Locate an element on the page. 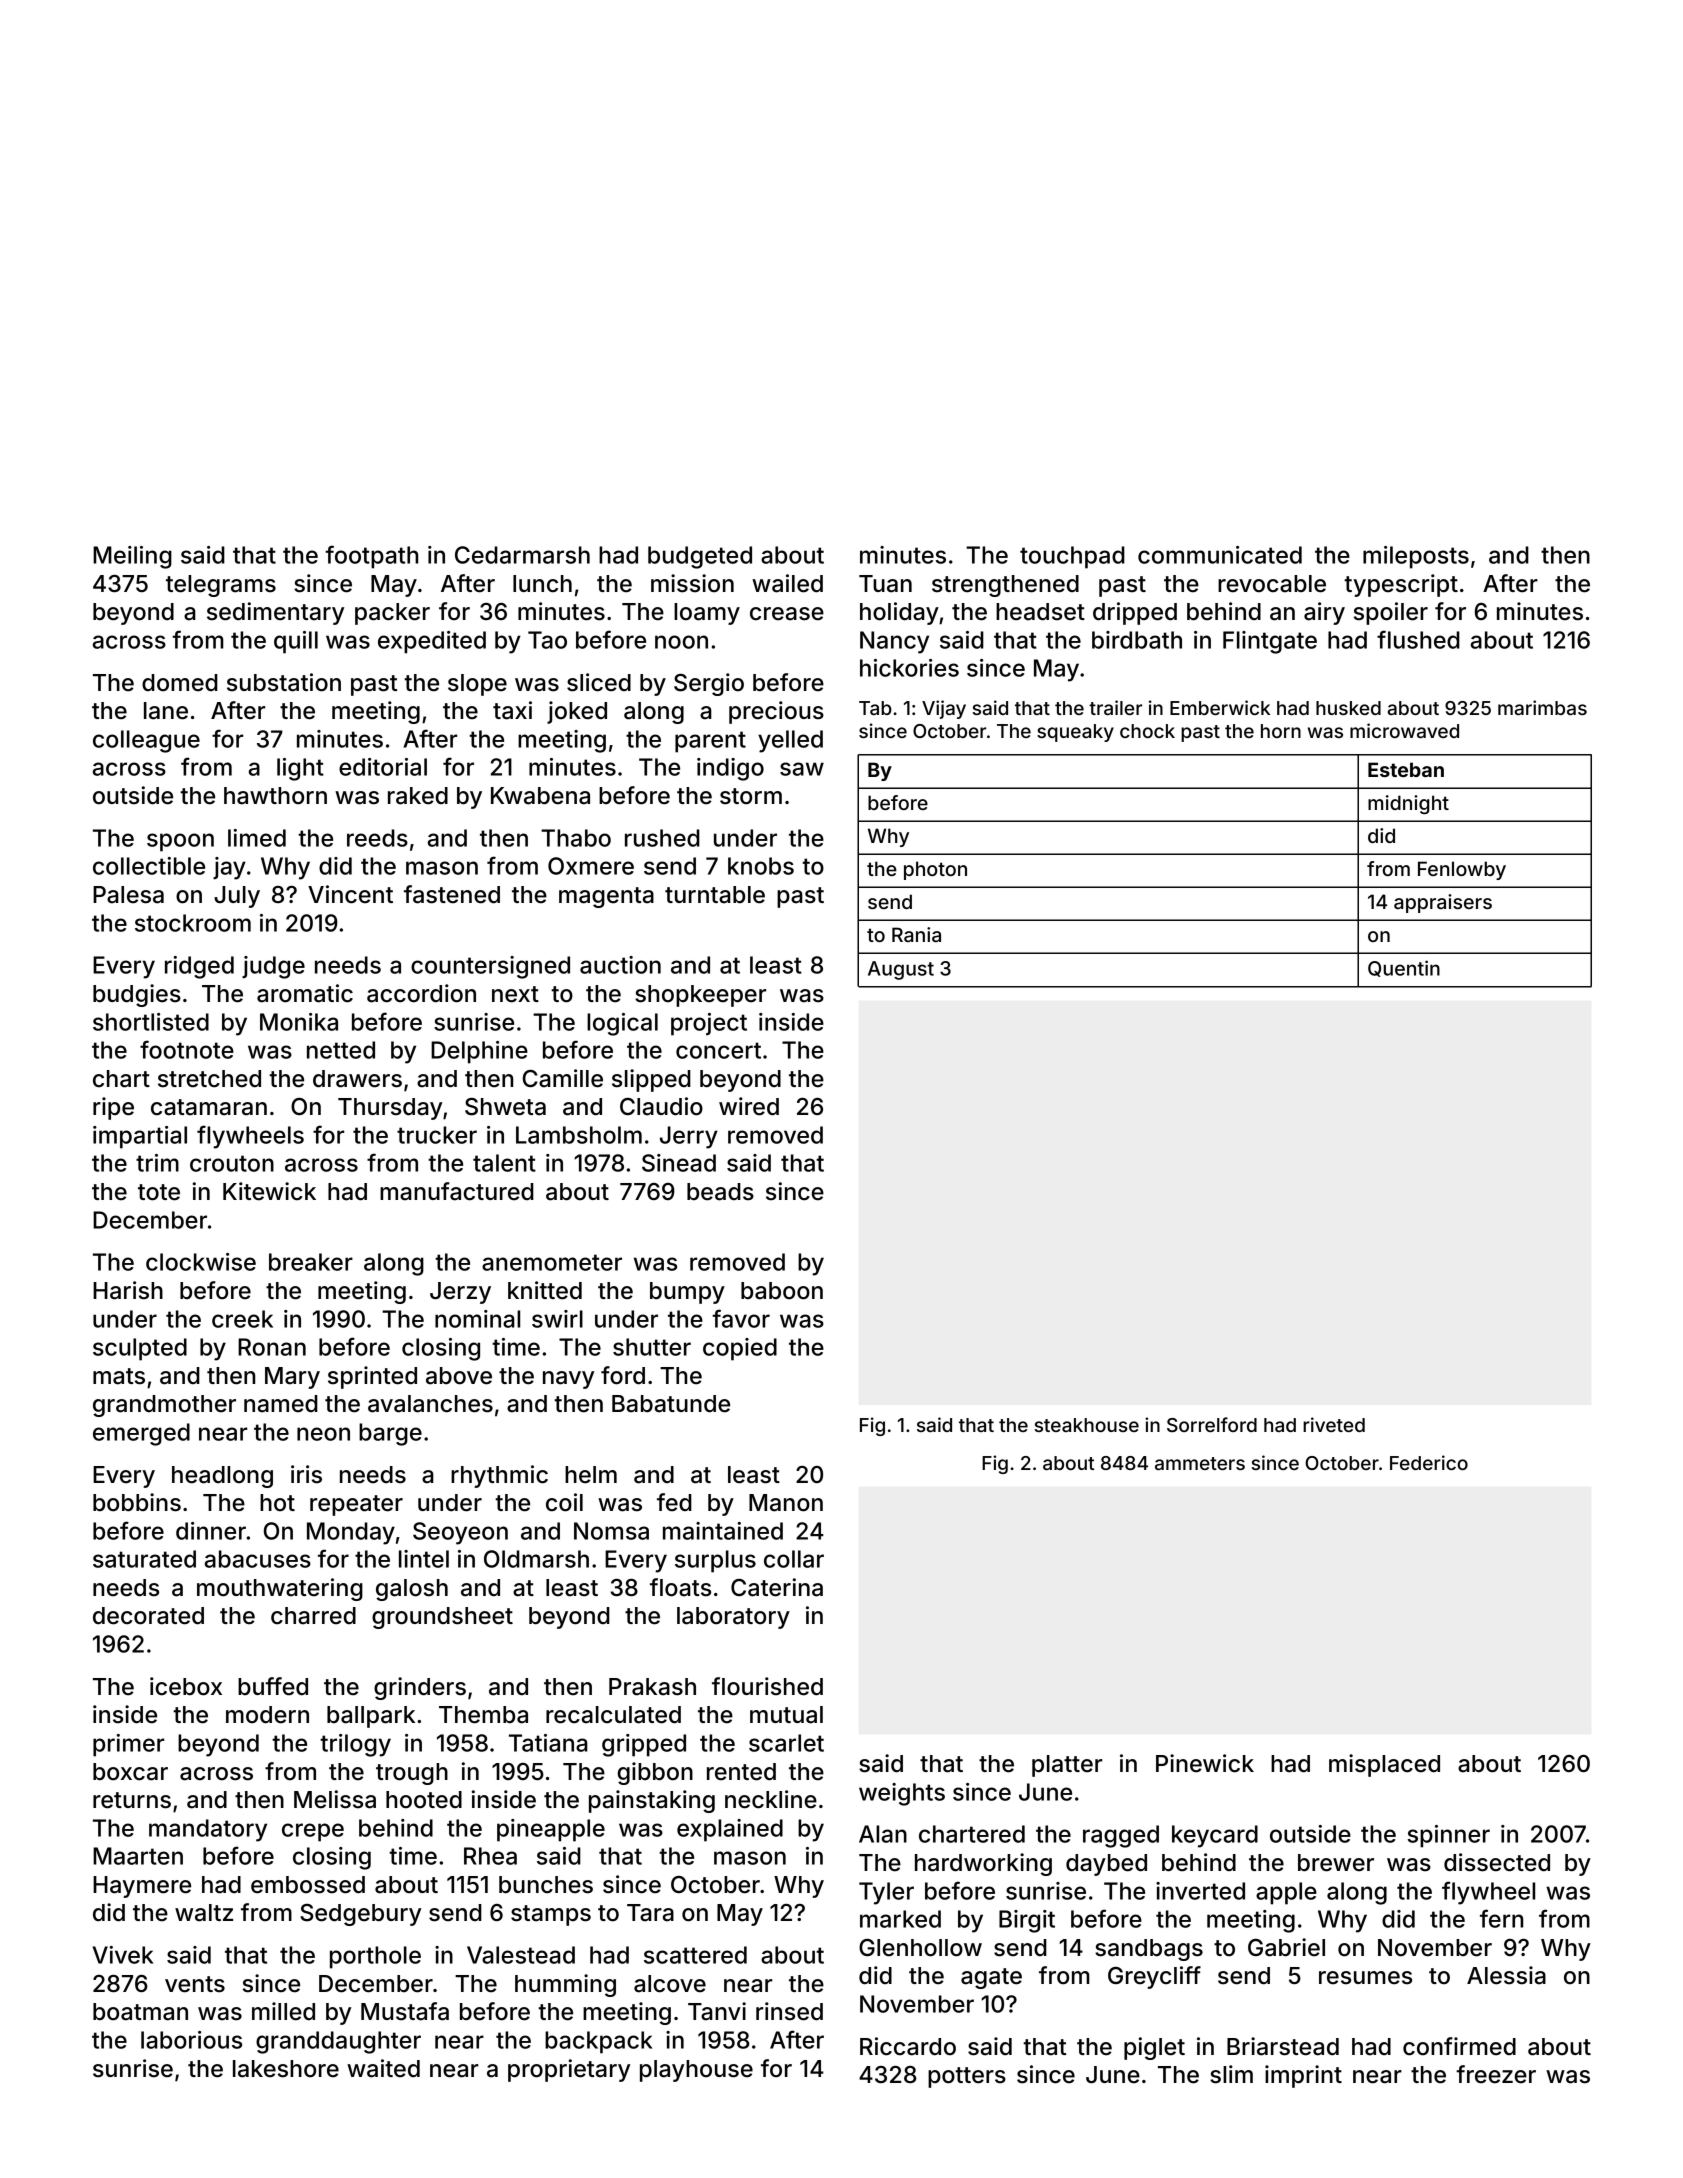  Lambsholm is located at coordinates (579, 1135).
